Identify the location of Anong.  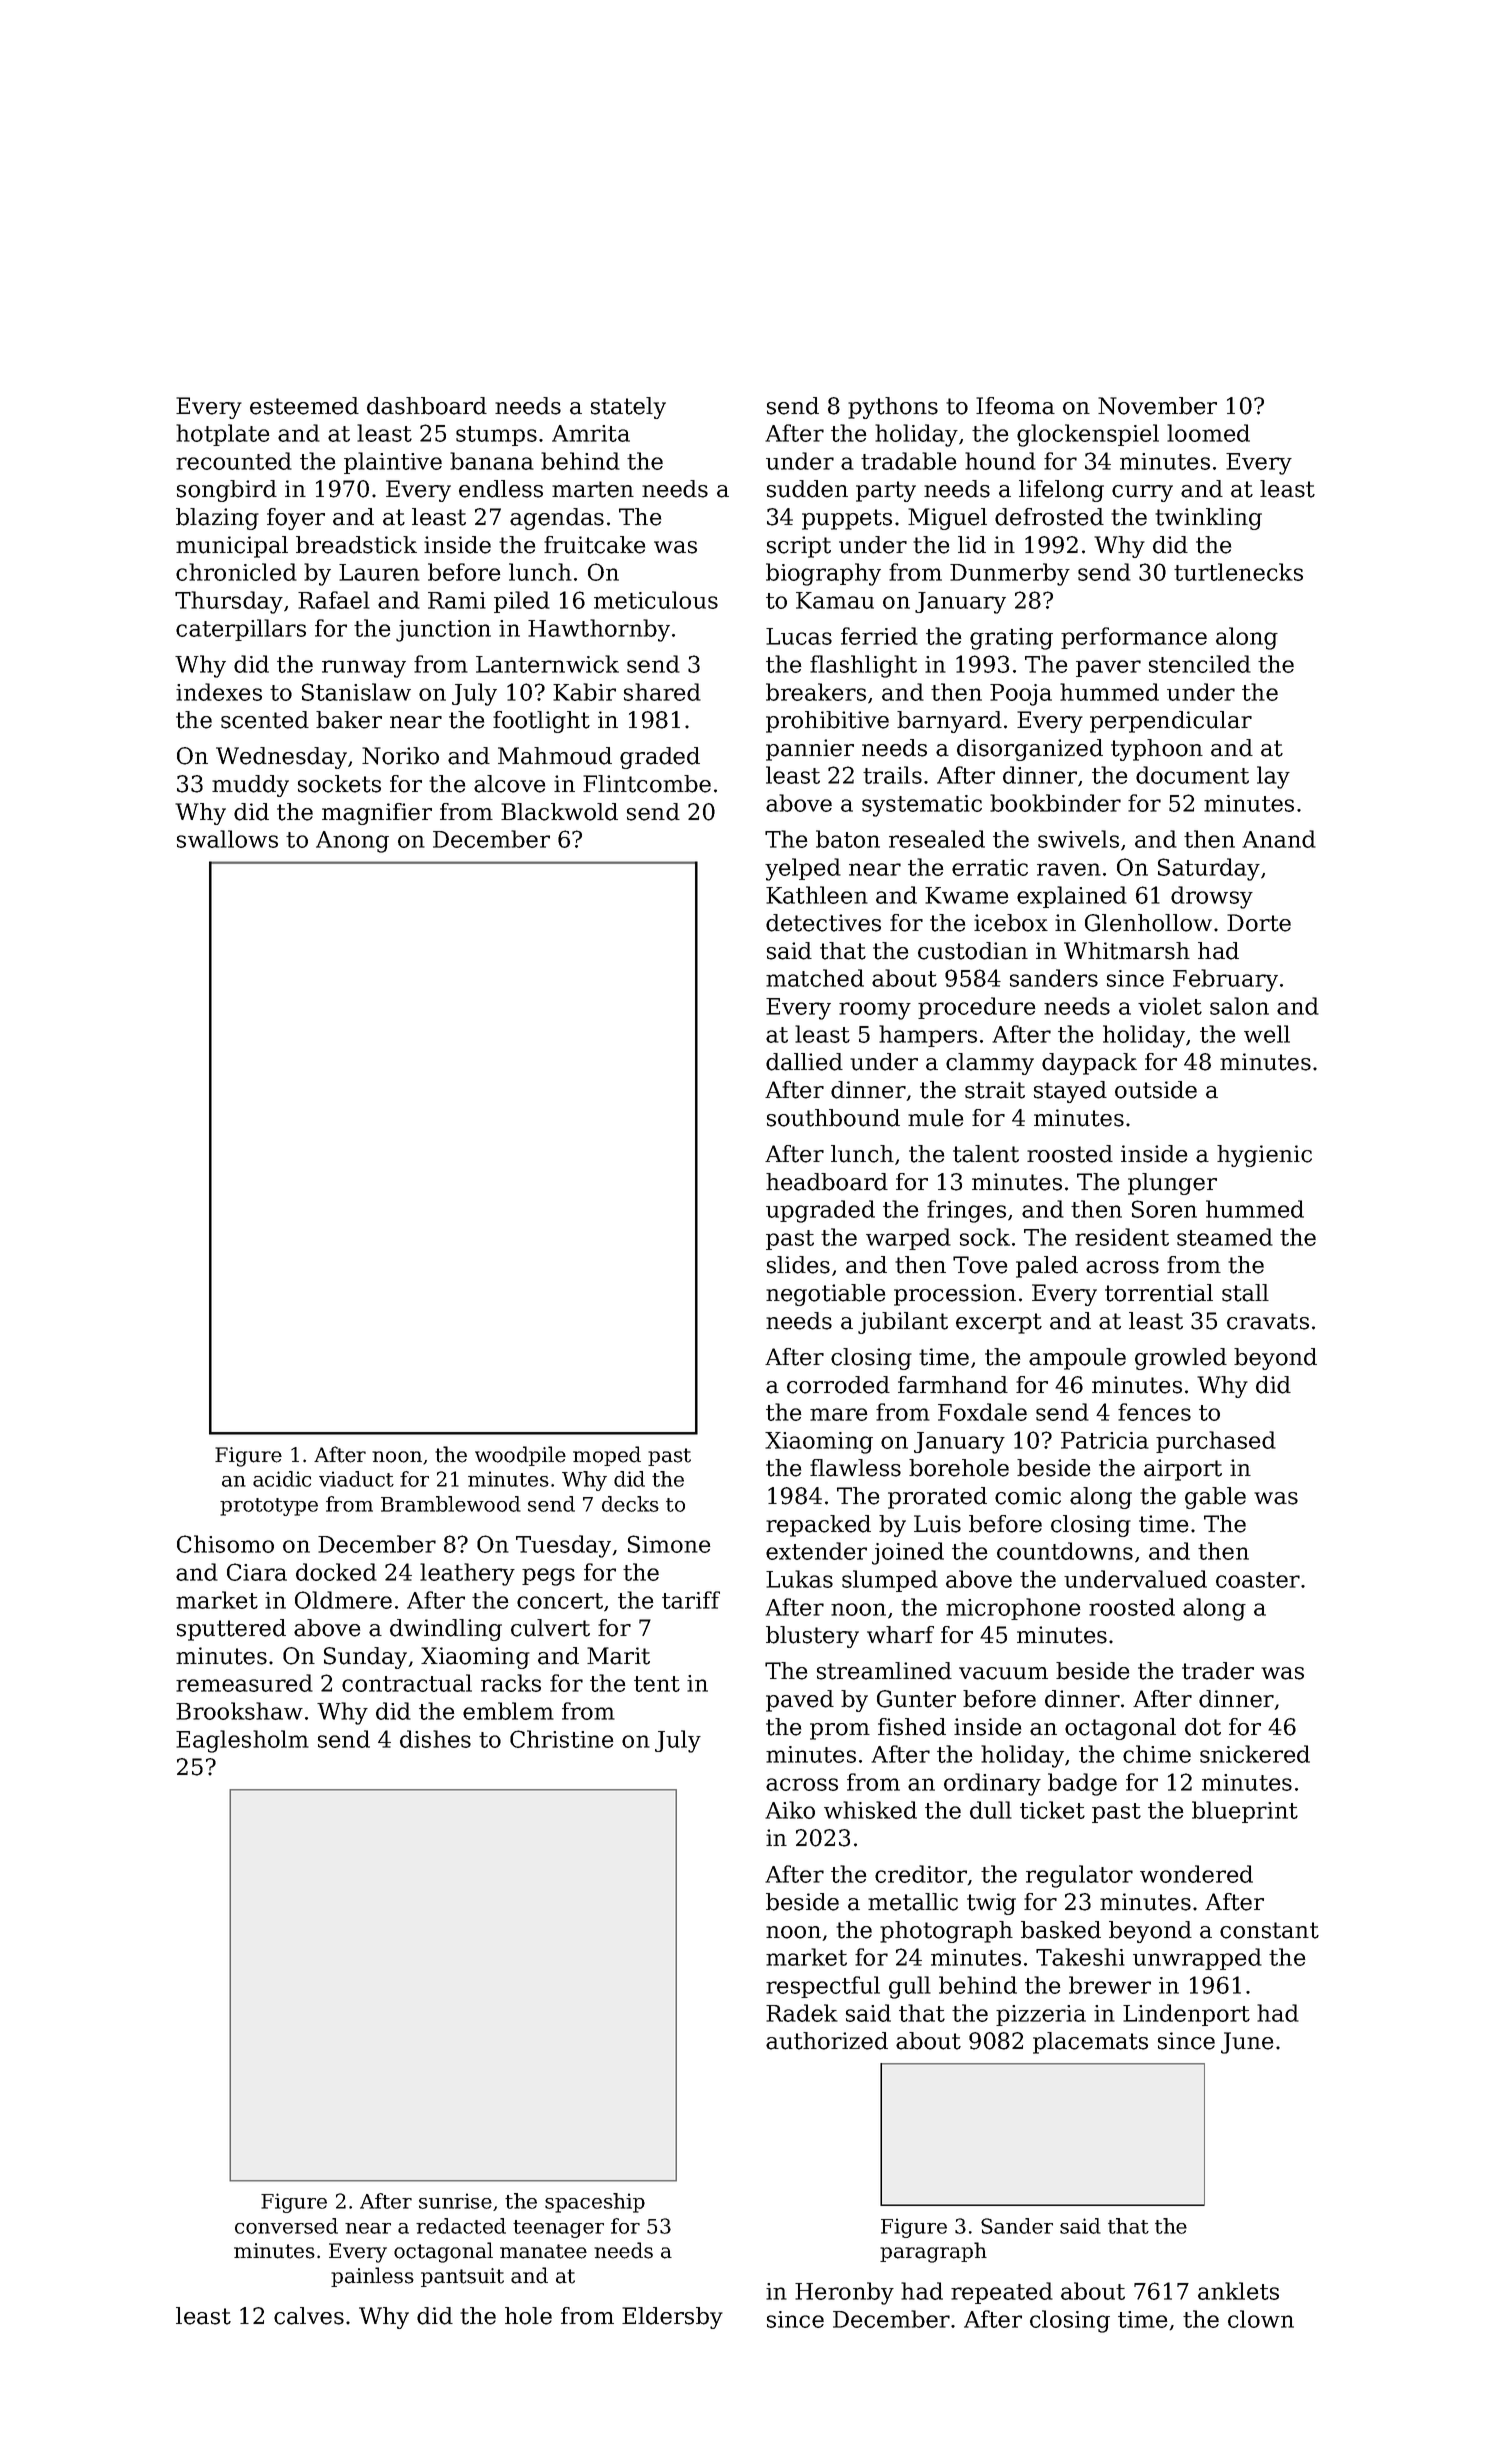
(352, 842).
